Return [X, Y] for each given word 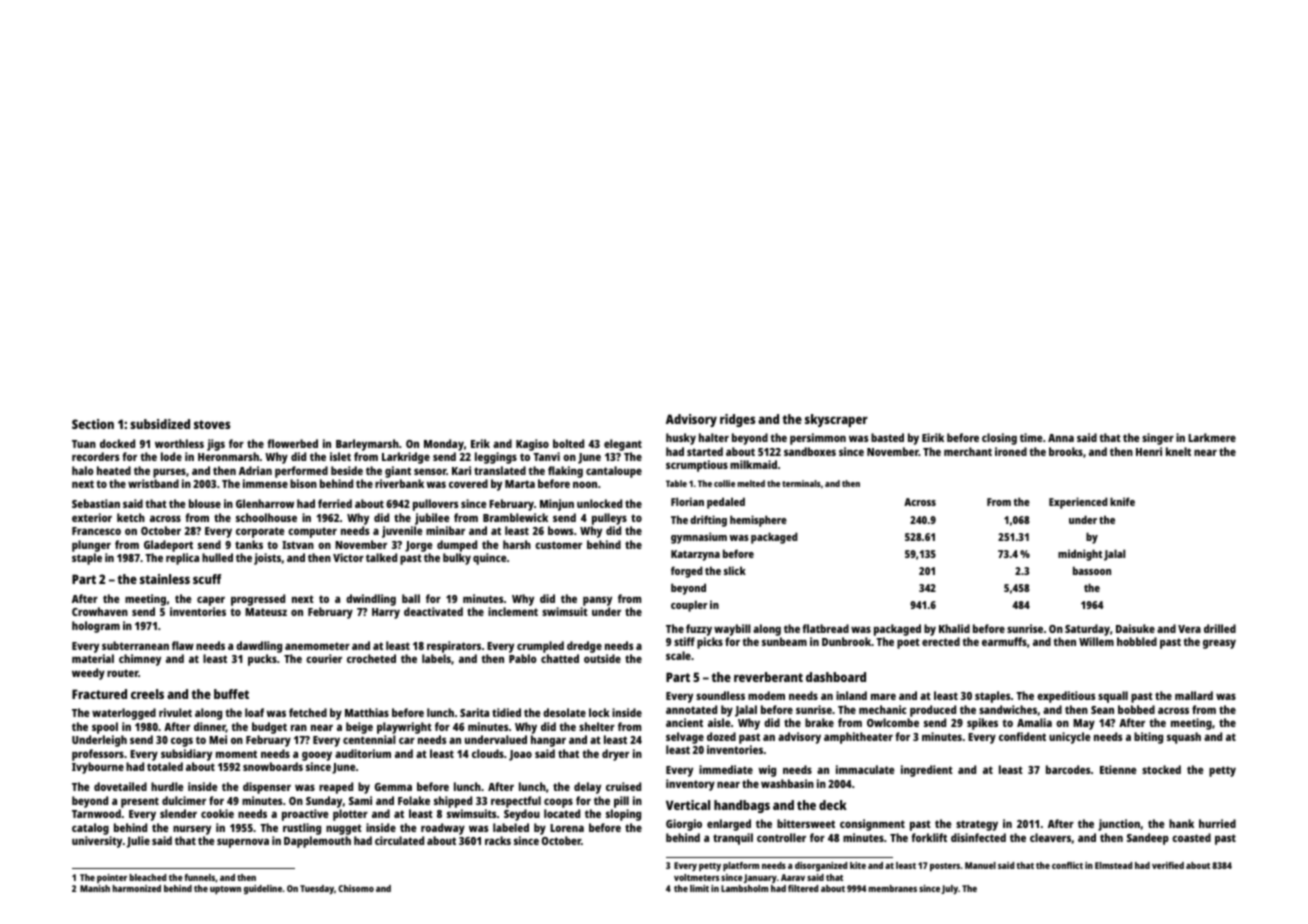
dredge [584, 647]
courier [324, 658]
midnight [1080, 555]
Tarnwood [96, 813]
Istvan [298, 545]
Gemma [393, 787]
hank [1181, 823]
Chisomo [356, 888]
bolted [568, 443]
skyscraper [836, 420]
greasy [1219, 644]
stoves [212, 424]
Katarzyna [695, 555]
